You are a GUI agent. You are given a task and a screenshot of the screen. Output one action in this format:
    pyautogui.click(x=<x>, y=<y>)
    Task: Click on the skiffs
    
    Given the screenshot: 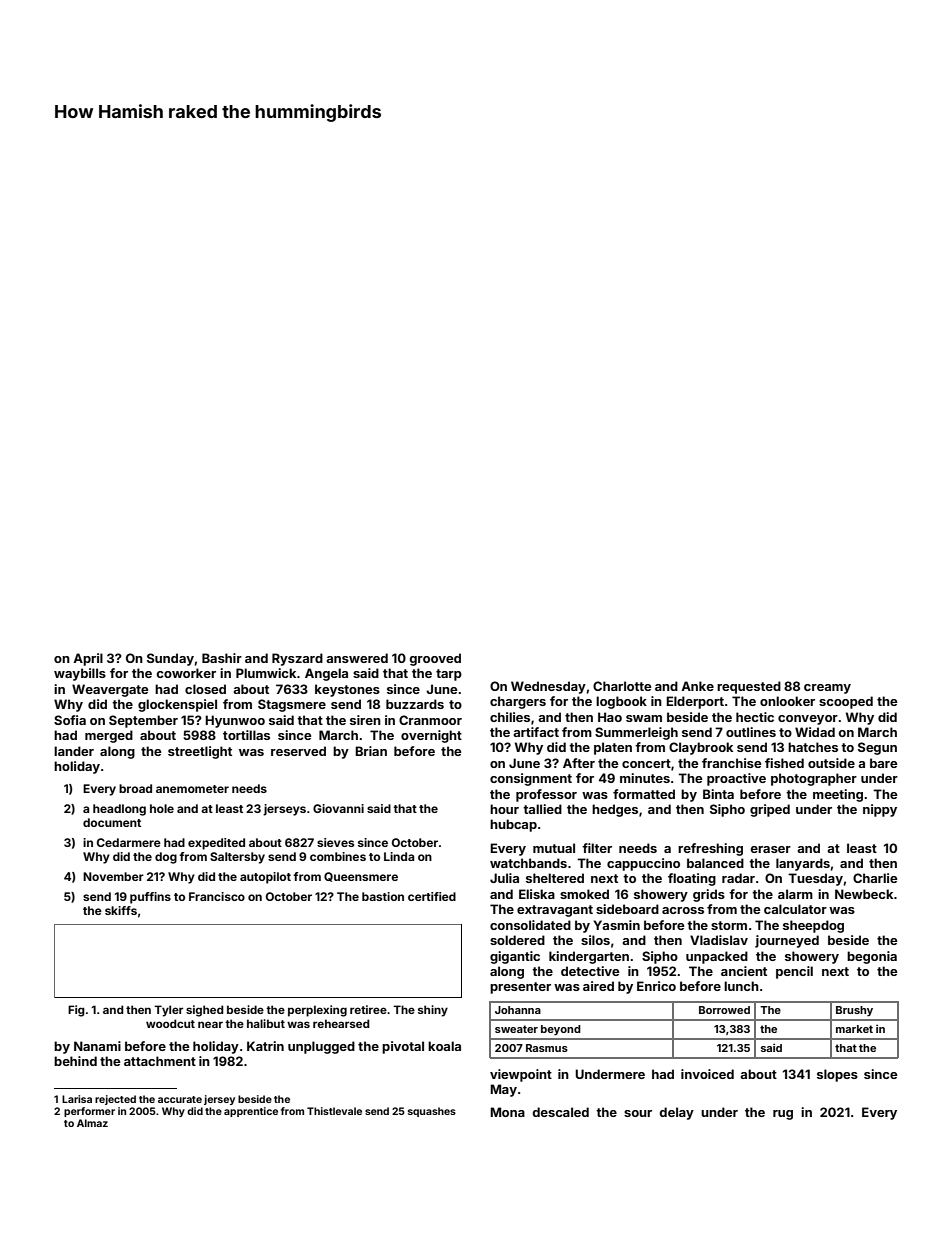 What is the action you would take?
    pyautogui.click(x=121, y=910)
